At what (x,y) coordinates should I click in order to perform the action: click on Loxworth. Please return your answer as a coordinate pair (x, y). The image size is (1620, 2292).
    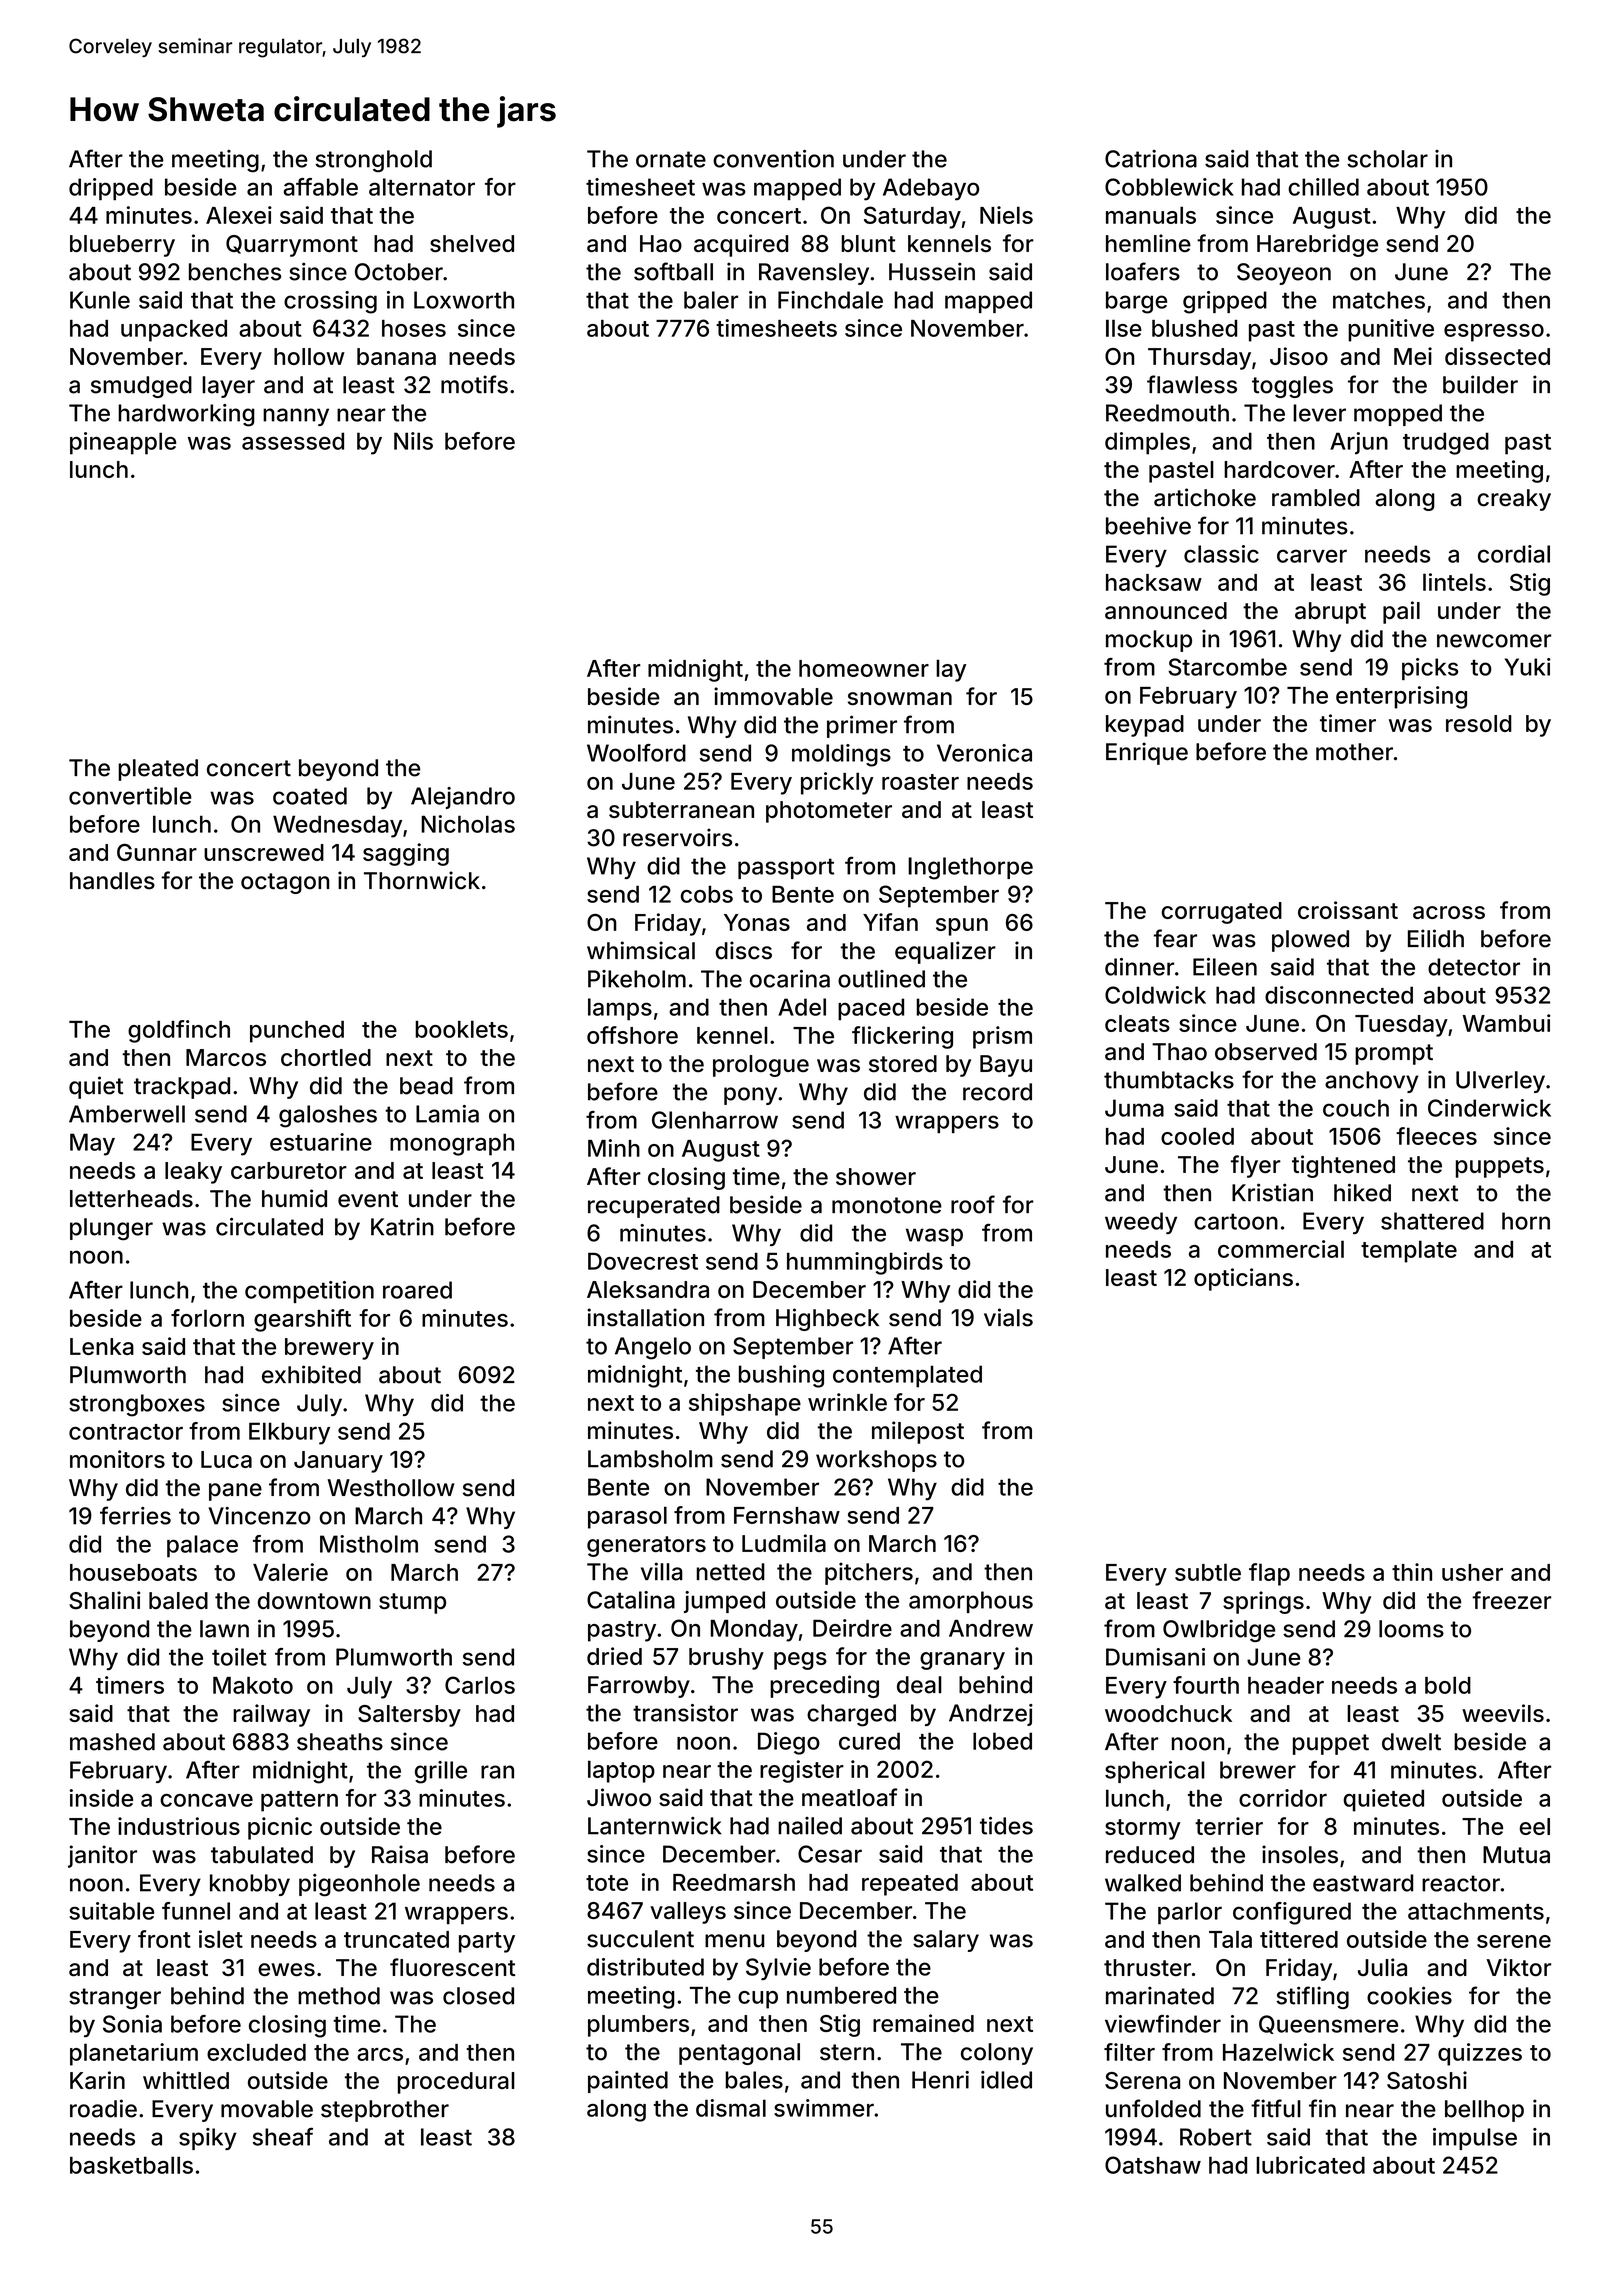
    Looking at the image, I should click on (464, 300).
